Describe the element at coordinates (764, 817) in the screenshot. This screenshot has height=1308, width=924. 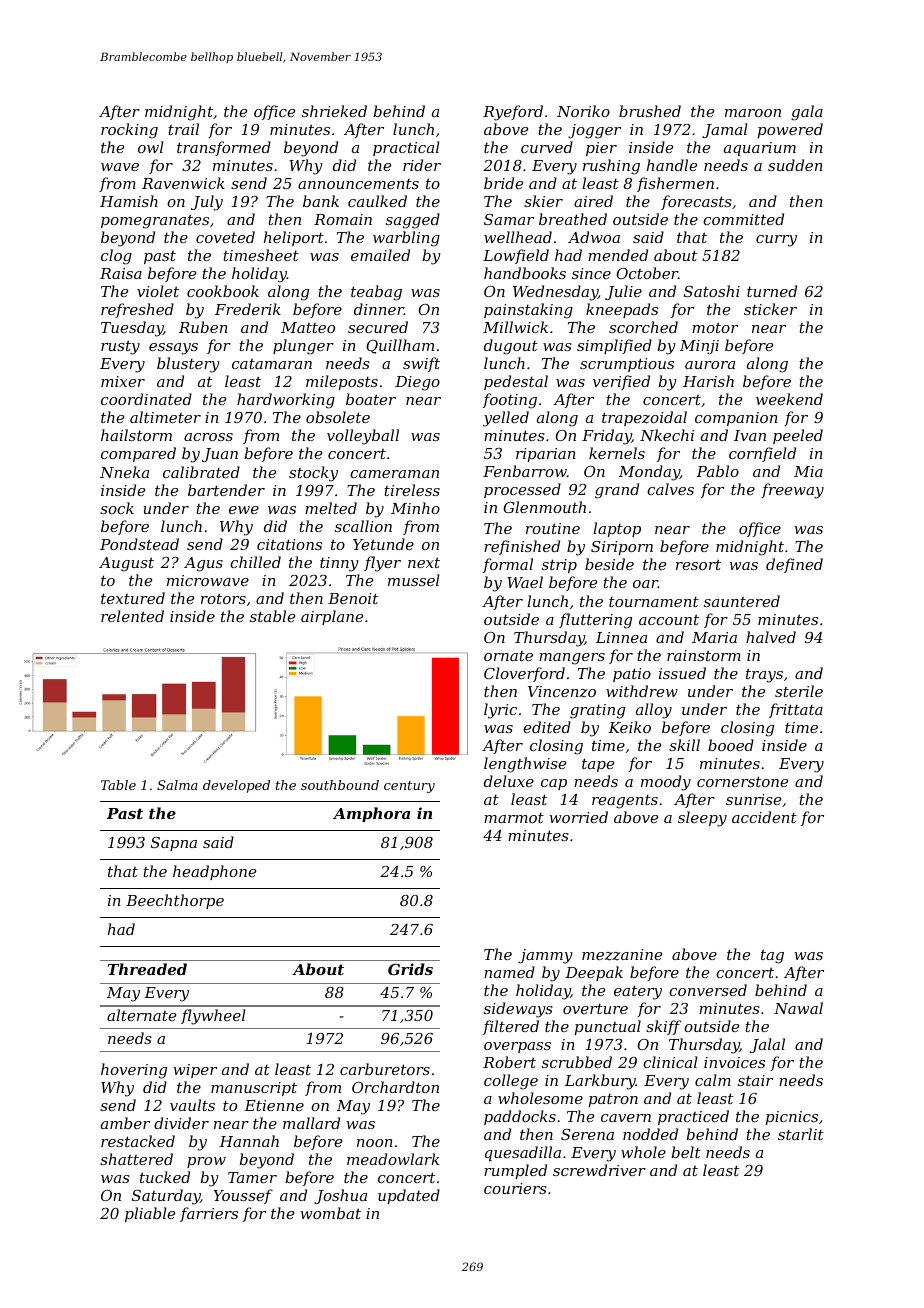
I see `accident` at that location.
